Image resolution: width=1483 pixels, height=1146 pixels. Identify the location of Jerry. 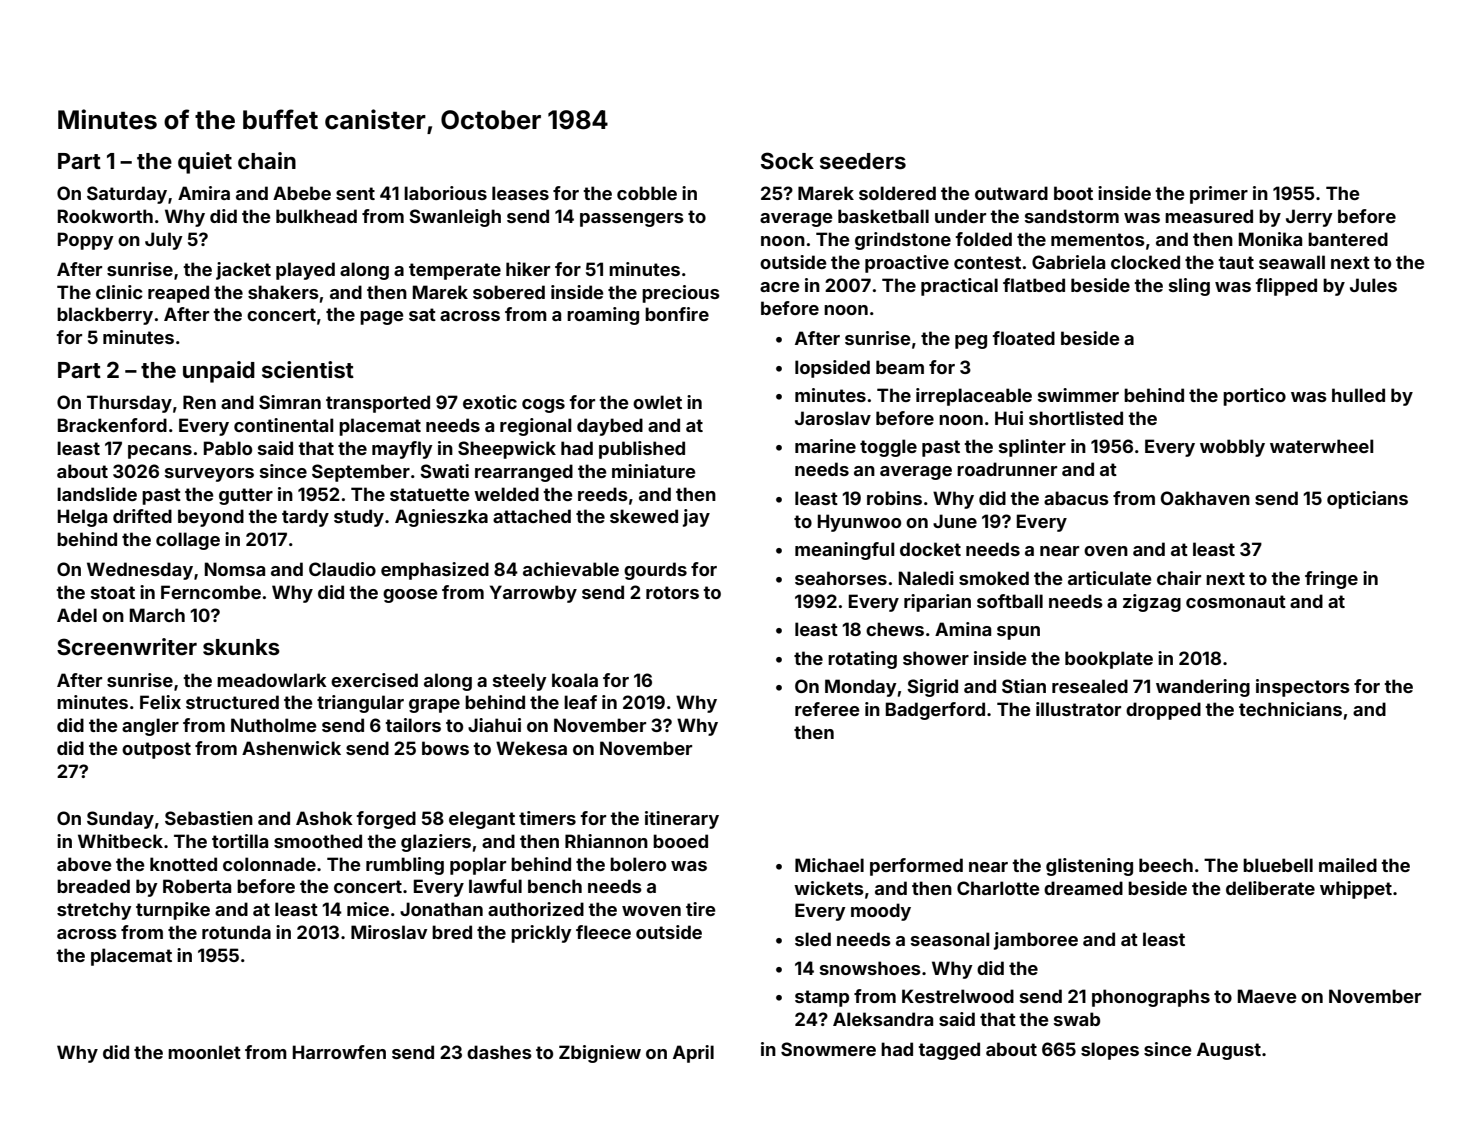
(1309, 218).
